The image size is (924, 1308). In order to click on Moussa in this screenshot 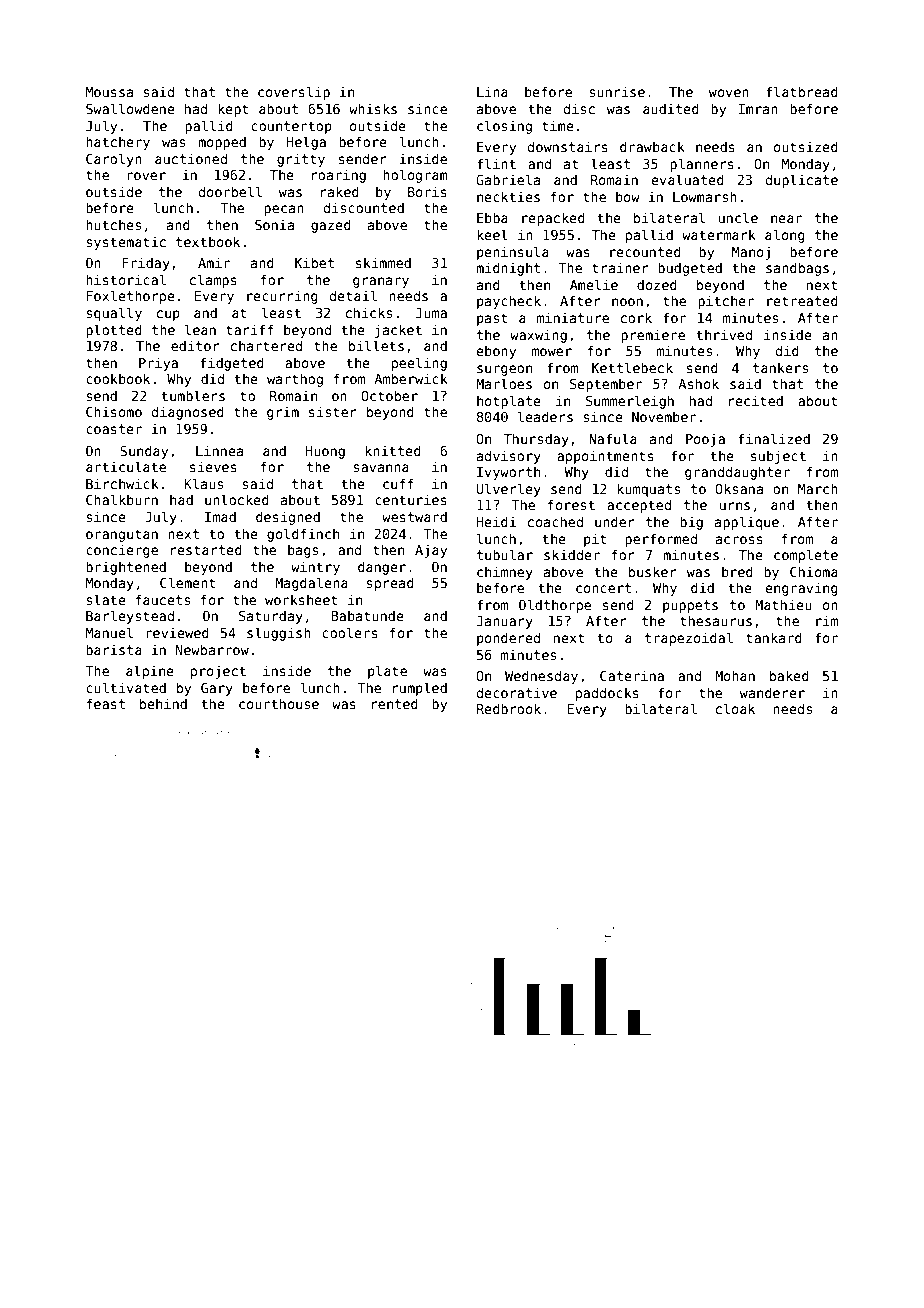, I will do `click(109, 92)`.
